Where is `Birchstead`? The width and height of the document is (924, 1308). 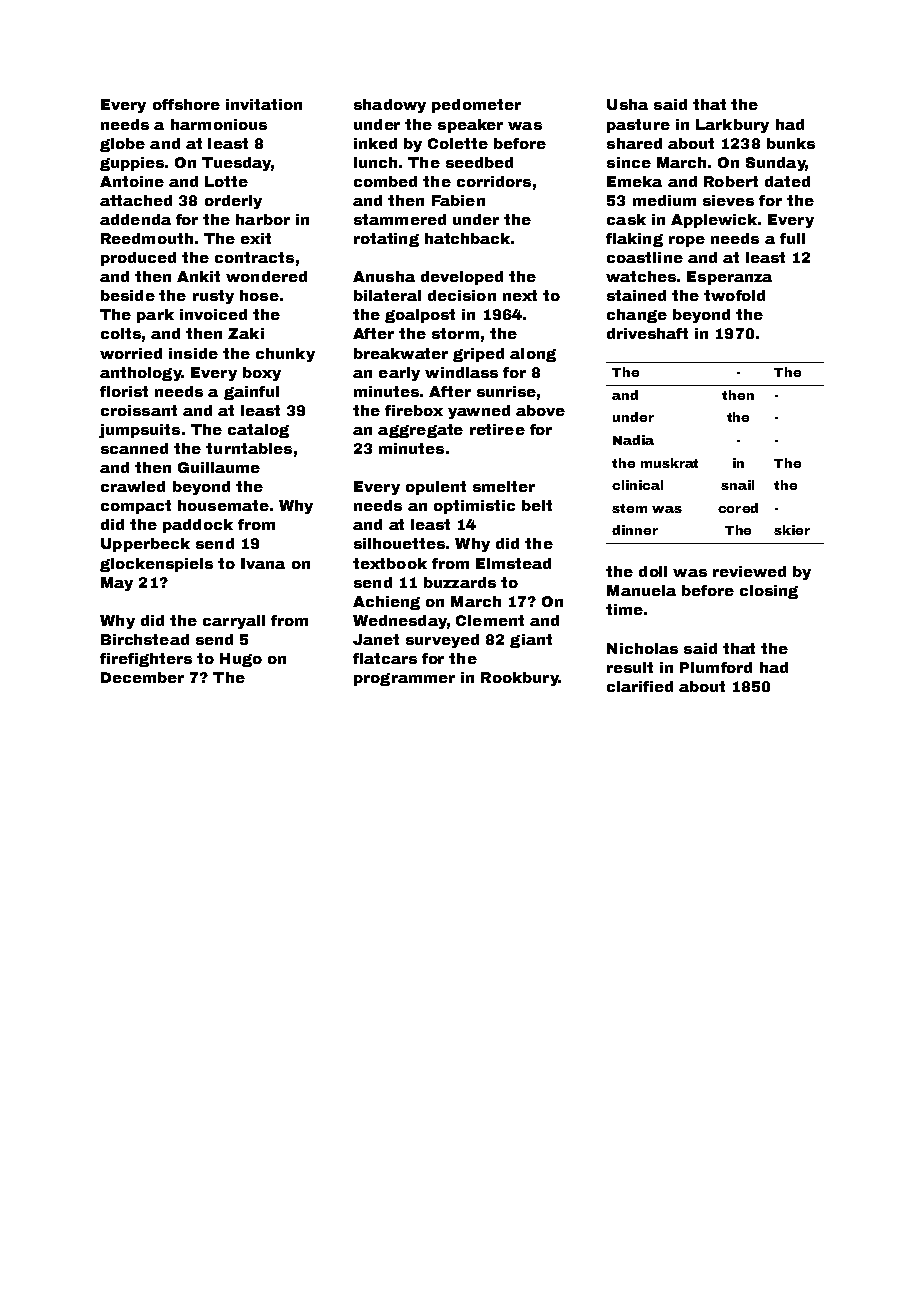 Birchstead is located at coordinates (145, 639).
